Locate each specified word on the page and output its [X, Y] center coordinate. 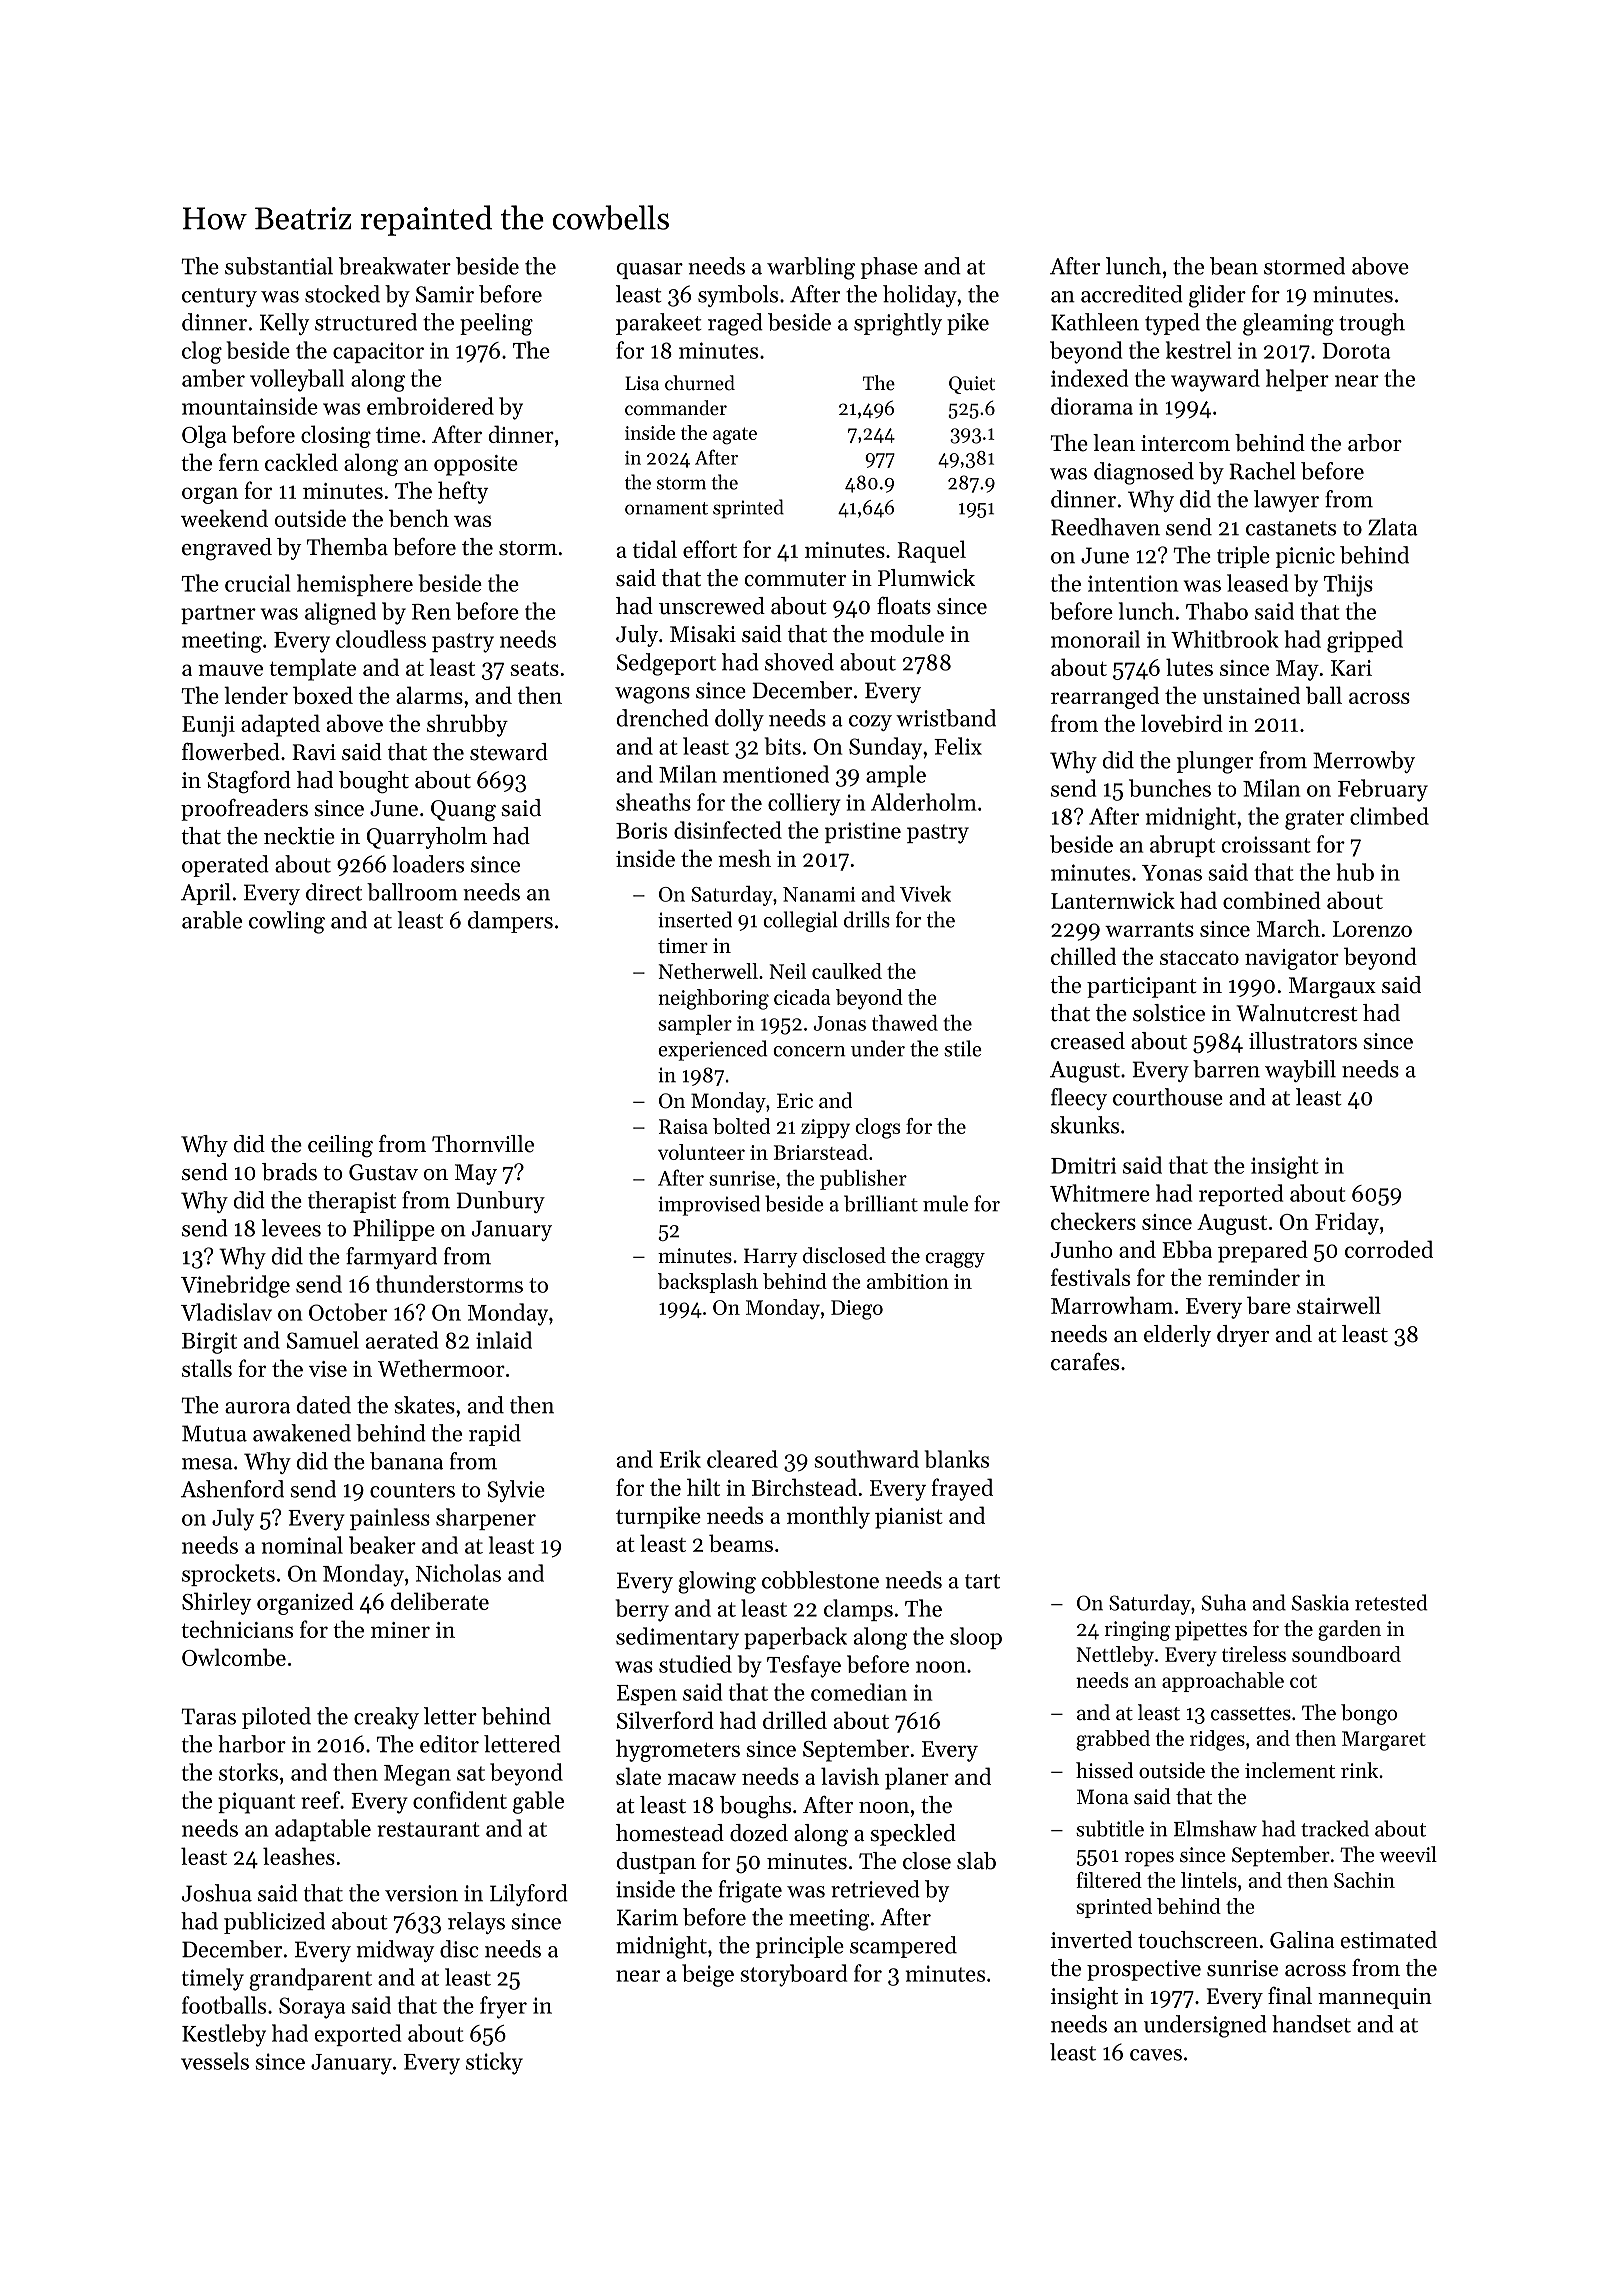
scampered [903, 1947]
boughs [755, 1807]
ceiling [340, 1146]
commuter [795, 579]
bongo [1369, 1714]
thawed [905, 1023]
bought [374, 782]
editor [449, 1744]
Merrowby [1364, 762]
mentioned [776, 774]
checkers [1093, 1221]
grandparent [310, 1979]
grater [1314, 820]
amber [213, 378]
